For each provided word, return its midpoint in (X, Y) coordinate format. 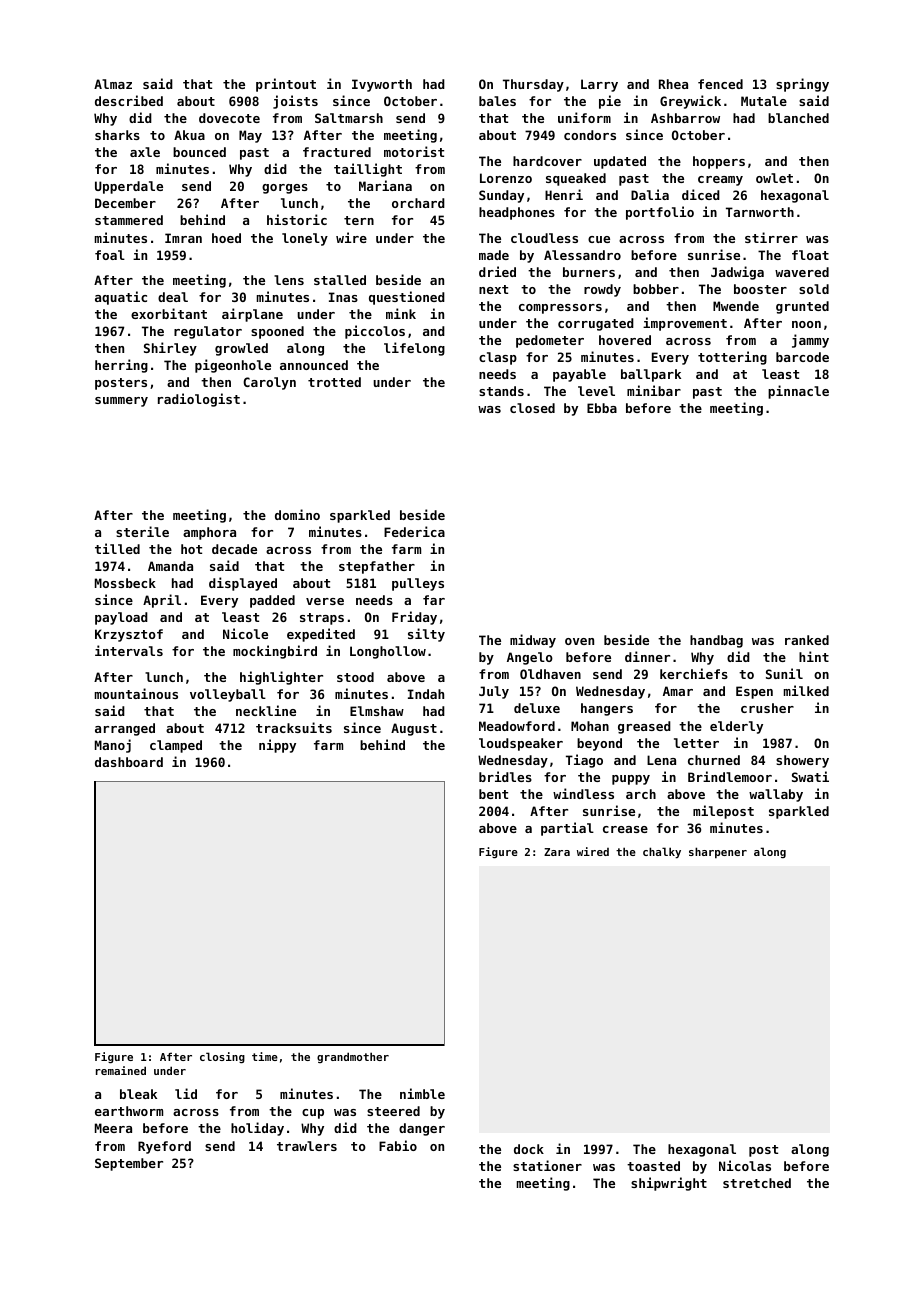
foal (110, 255)
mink (401, 313)
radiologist (199, 400)
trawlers (307, 1146)
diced (701, 194)
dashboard (129, 762)
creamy (720, 181)
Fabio (398, 1145)
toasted (653, 1166)
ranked (807, 640)
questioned (407, 298)
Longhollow (388, 652)
